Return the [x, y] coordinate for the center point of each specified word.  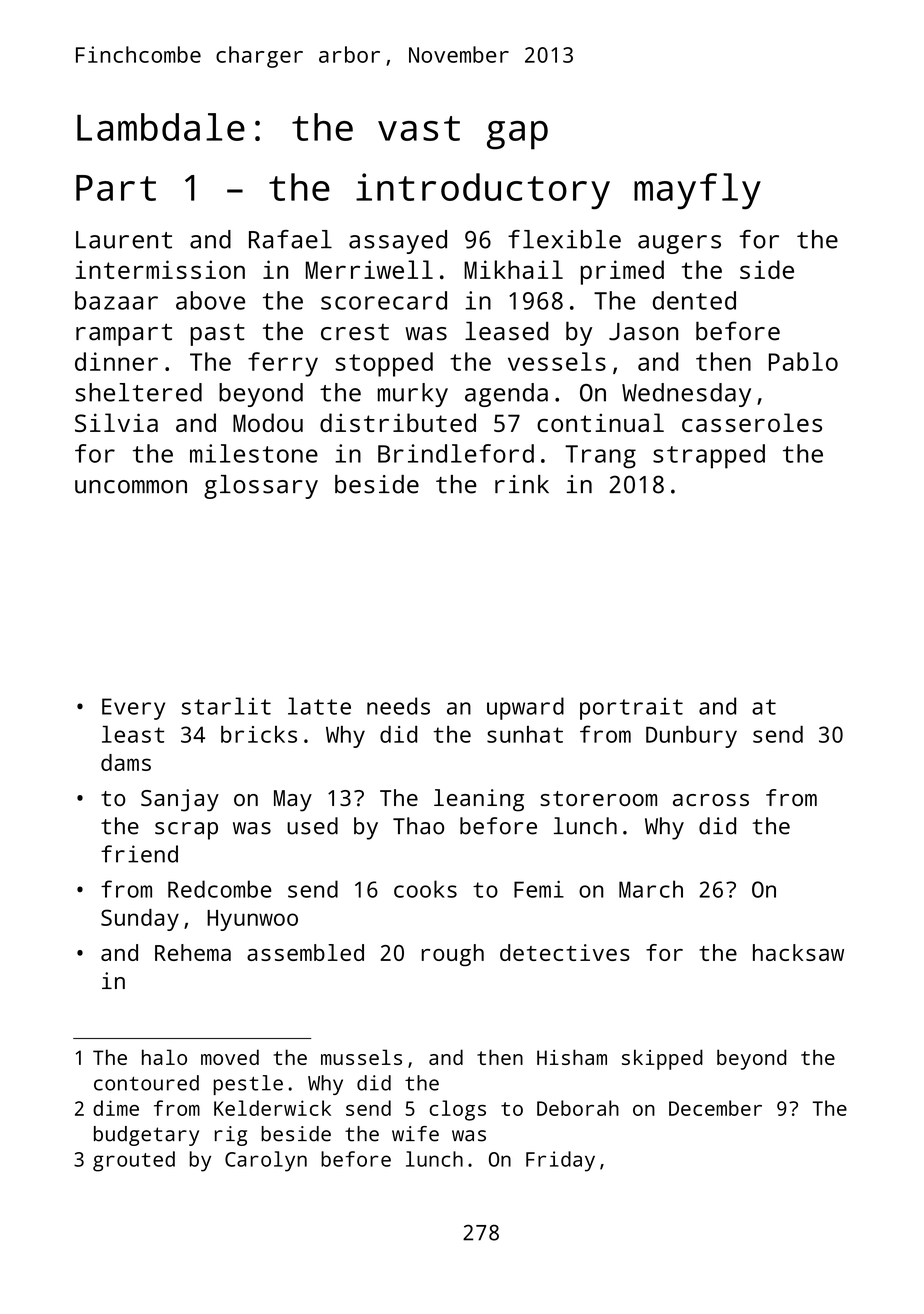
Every [133, 709]
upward [525, 708]
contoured [146, 1083]
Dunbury [691, 736]
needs [398, 706]
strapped [709, 456]
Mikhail [513, 269]
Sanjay [180, 800]
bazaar [116, 300]
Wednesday [686, 395]
